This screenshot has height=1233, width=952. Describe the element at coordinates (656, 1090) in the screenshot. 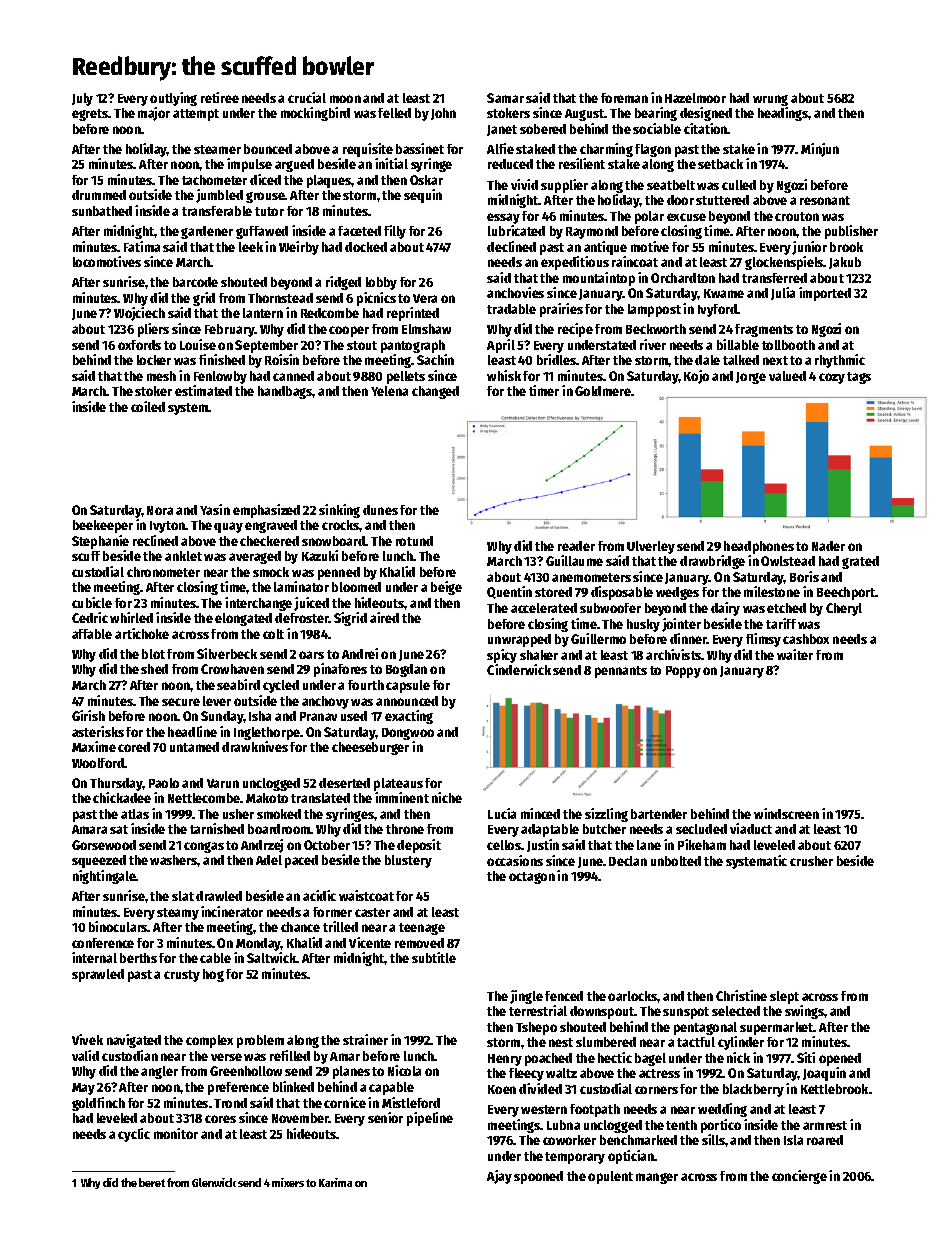

I see `corners` at that location.
